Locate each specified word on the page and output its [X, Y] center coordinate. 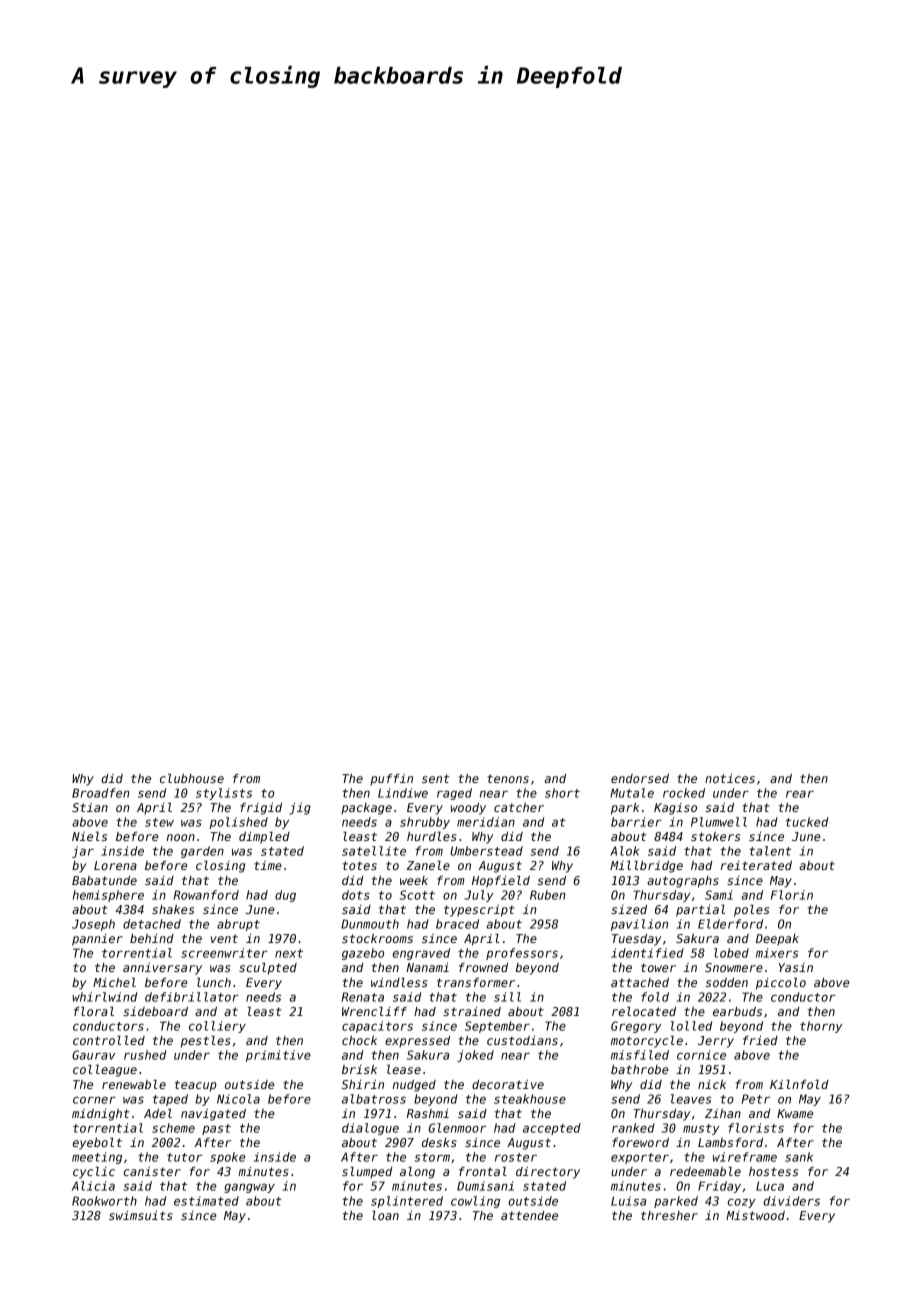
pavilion [639, 925]
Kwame [795, 1113]
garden [202, 852]
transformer [476, 982]
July [478, 896]
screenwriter [224, 953]
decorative [508, 1084]
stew [159, 822]
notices [730, 778]
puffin [391, 780]
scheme [173, 1128]
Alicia [93, 1186]
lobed [731, 953]
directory [548, 1173]
